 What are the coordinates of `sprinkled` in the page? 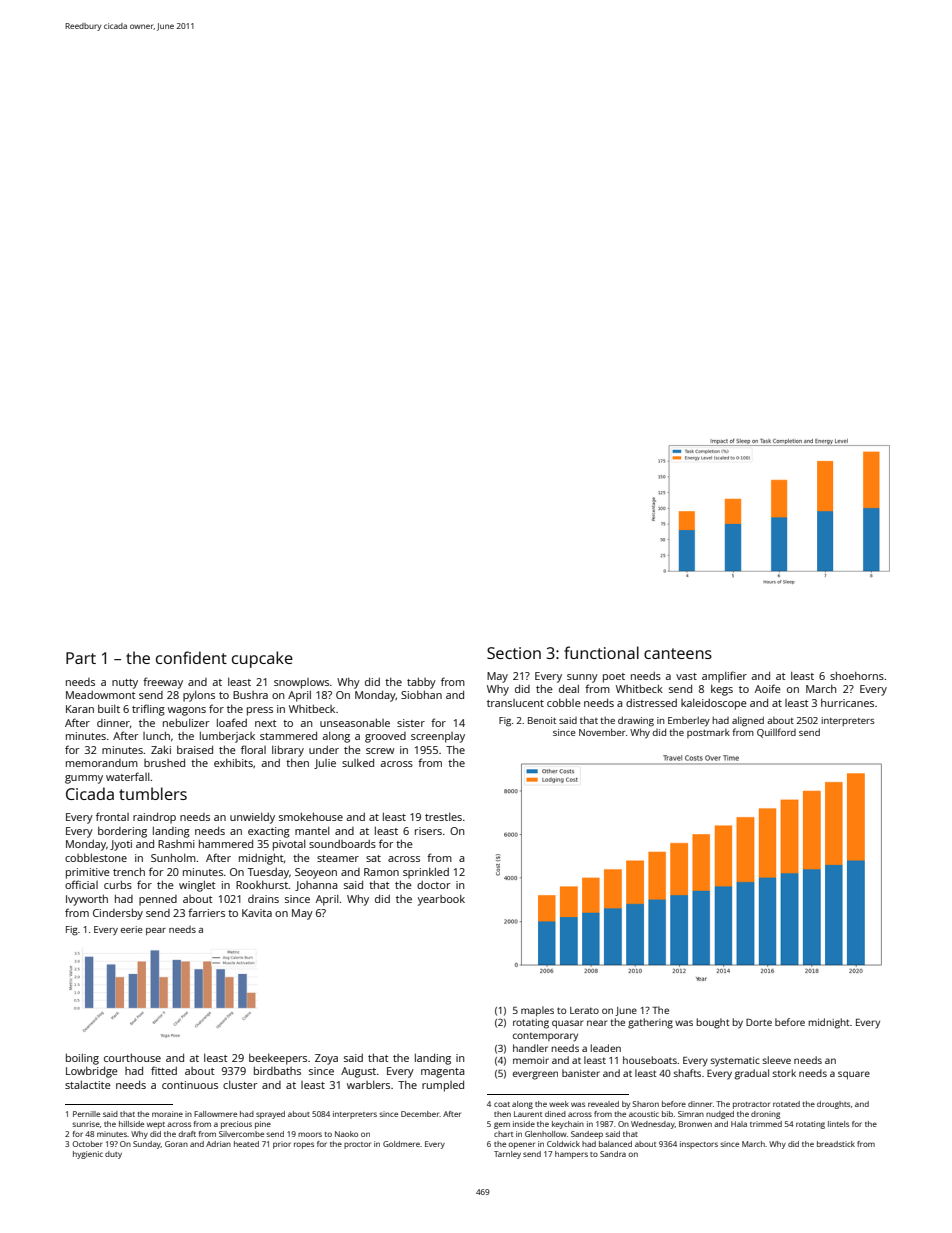 It's located at (426, 873).
